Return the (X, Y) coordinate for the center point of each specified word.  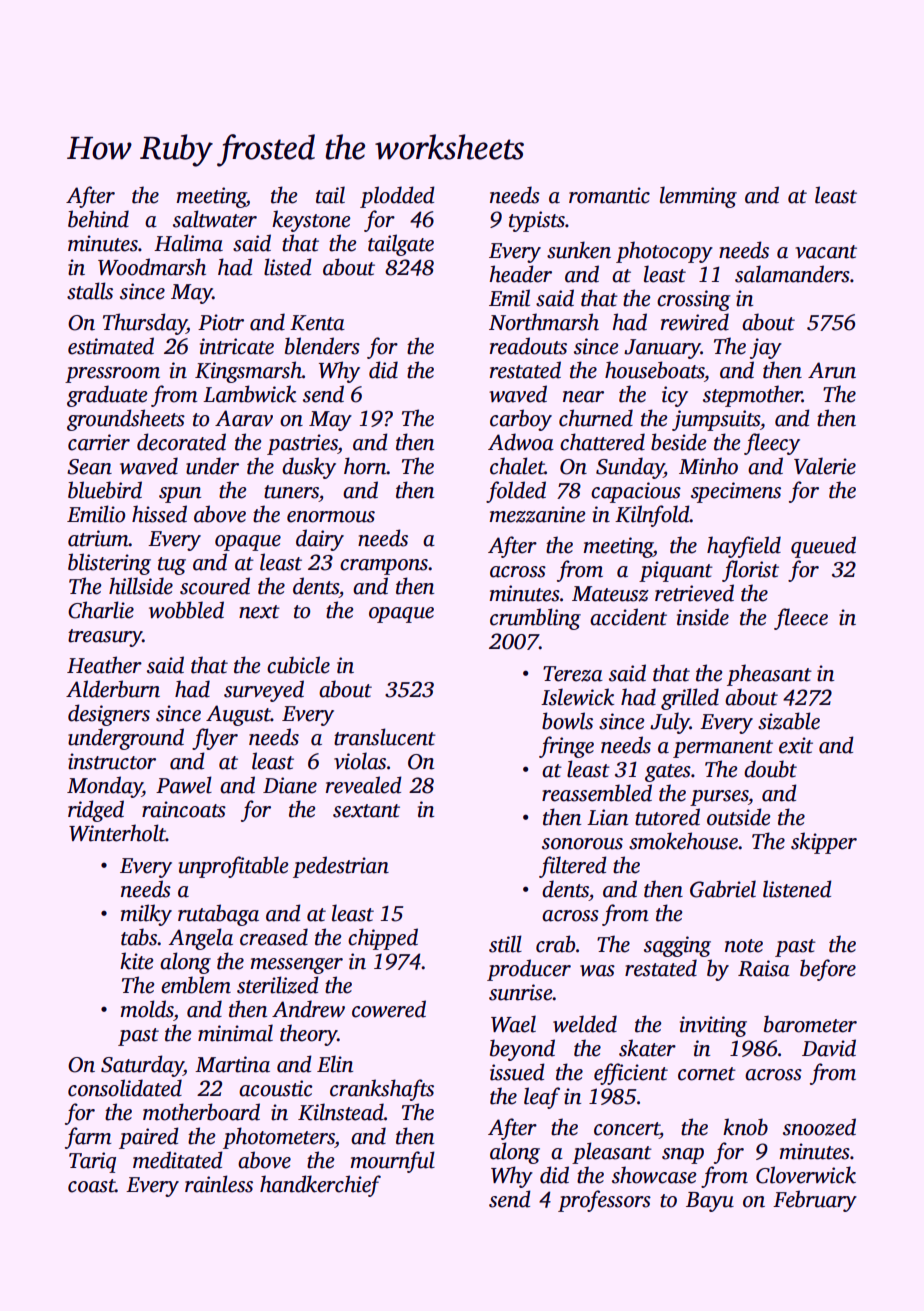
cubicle (298, 665)
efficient (631, 1074)
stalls (90, 291)
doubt (770, 769)
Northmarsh (544, 322)
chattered (602, 442)
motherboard (201, 1112)
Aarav (244, 418)
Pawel (184, 785)
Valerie (825, 466)
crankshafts (382, 1090)
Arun (832, 370)
